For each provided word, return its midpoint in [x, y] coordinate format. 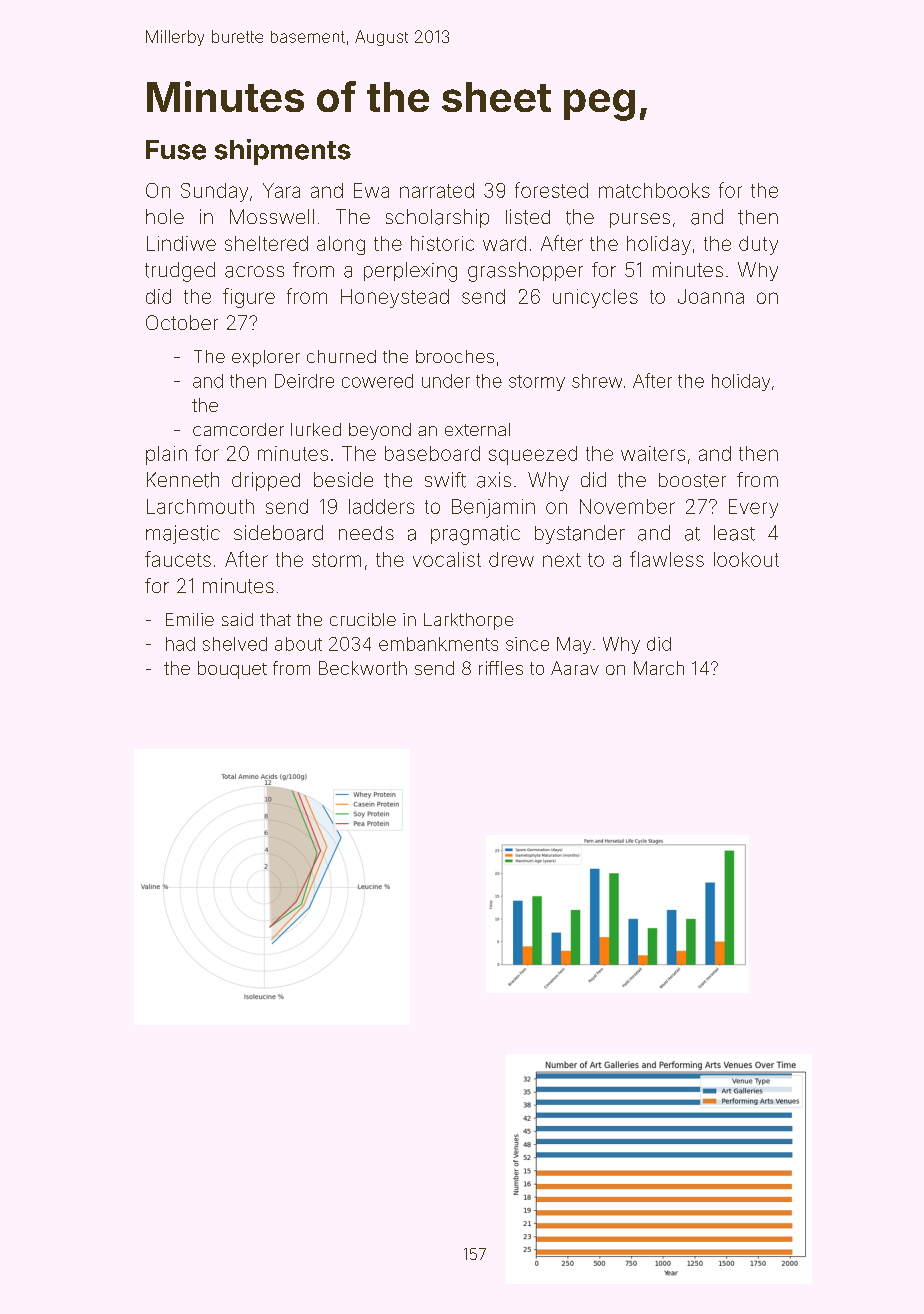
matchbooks [654, 190]
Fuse [176, 150]
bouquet [232, 670]
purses [640, 220]
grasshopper [525, 272]
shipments [283, 152]
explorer [266, 358]
